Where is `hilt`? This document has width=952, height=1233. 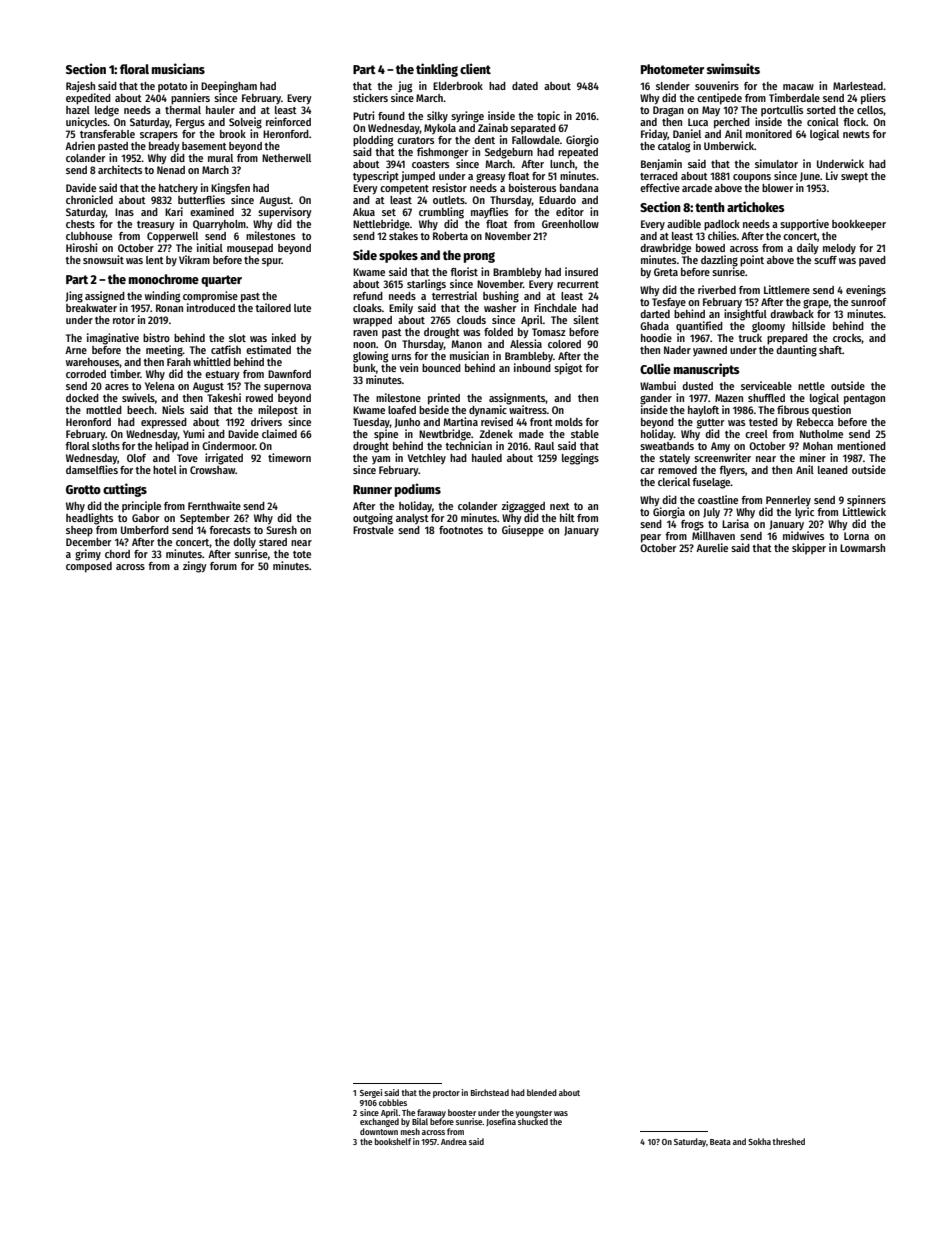 hilt is located at coordinates (567, 517).
